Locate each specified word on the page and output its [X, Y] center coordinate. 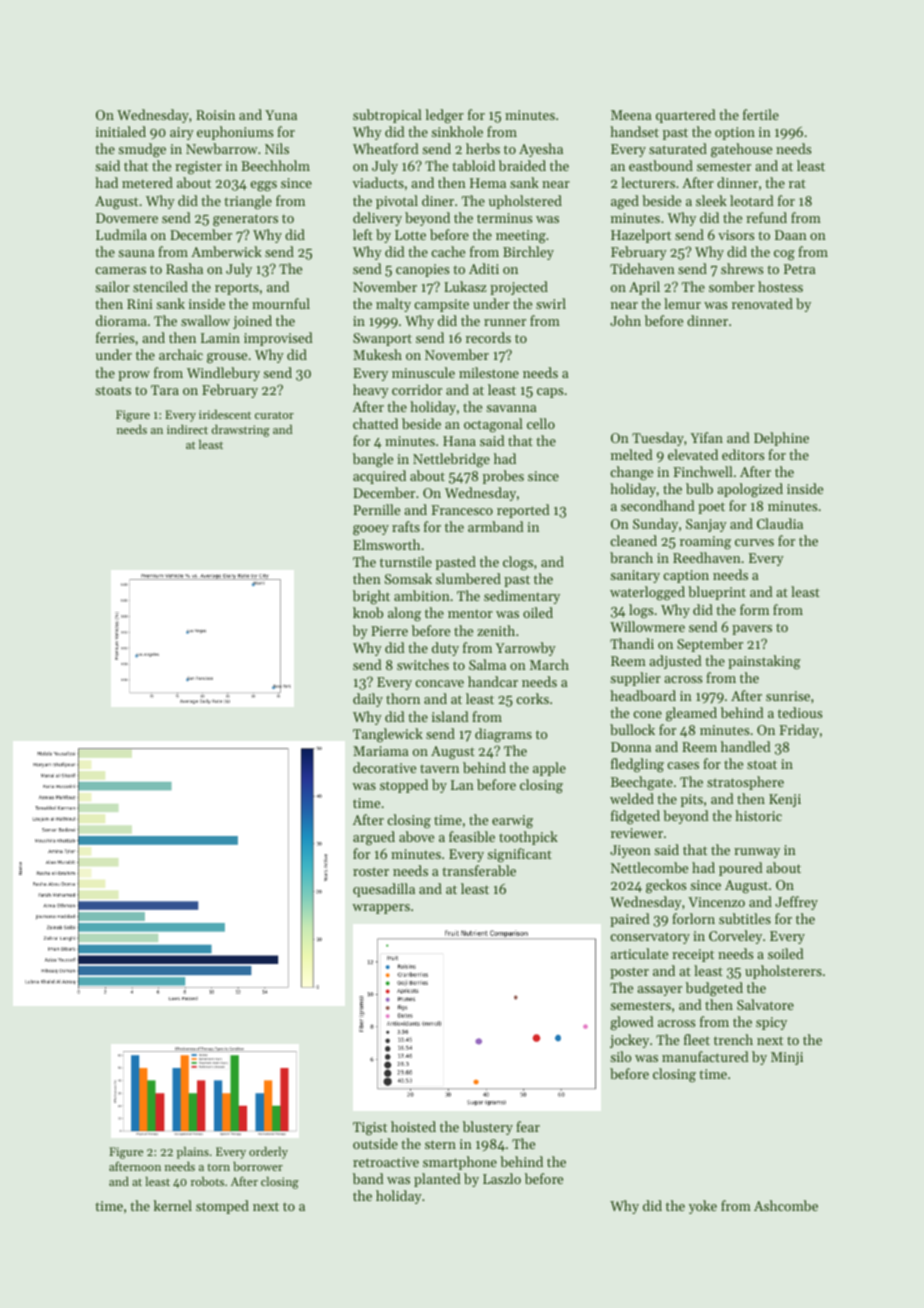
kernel [173, 1205]
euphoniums [235, 133]
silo [620, 1056]
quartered [686, 116]
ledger [444, 116]
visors [736, 235]
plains [193, 1153]
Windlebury [223, 374]
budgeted [714, 989]
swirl [551, 303]
